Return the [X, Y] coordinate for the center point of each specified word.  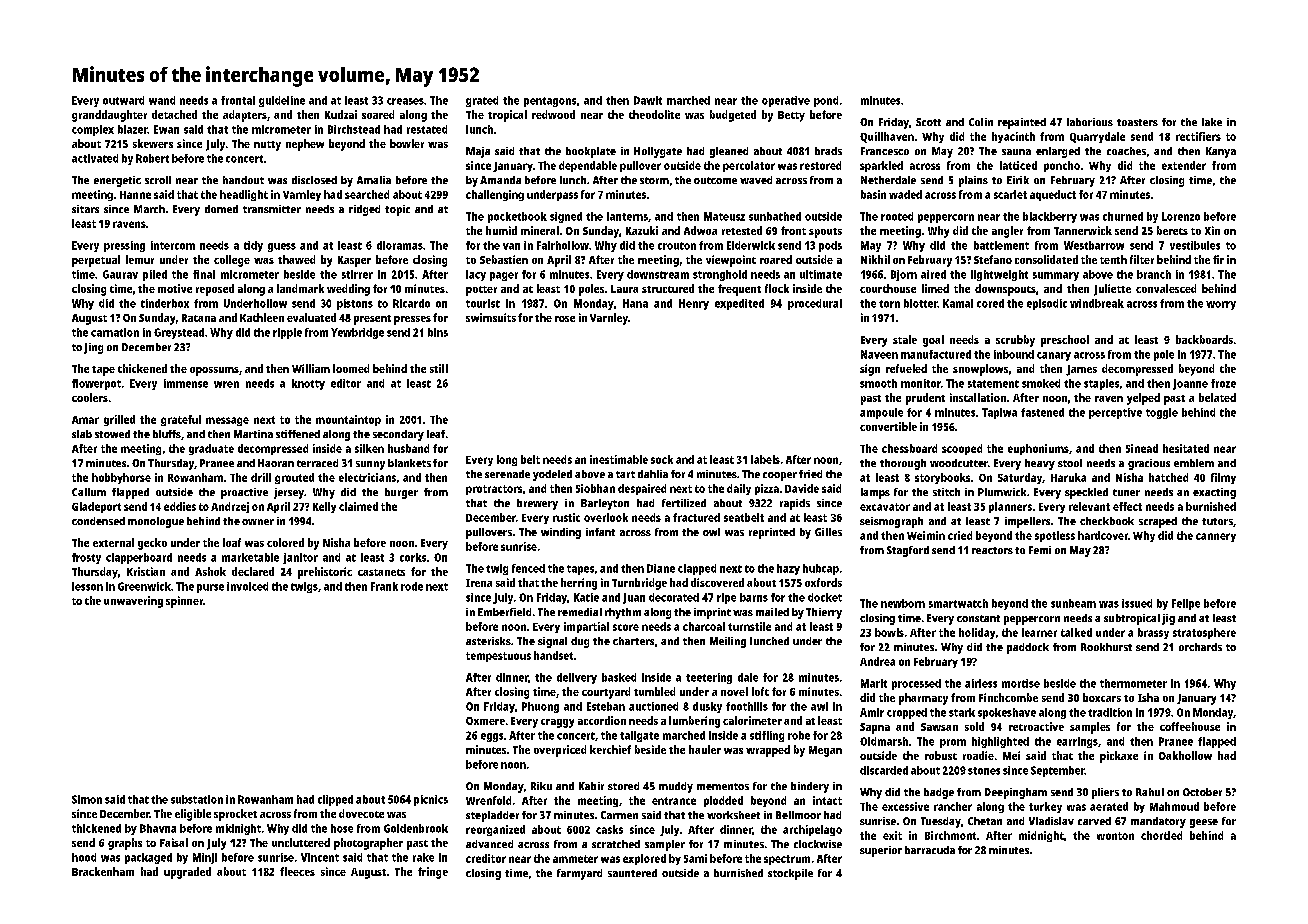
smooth [878, 383]
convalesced [1166, 288]
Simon [87, 799]
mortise [1021, 683]
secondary [398, 435]
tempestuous [498, 657]
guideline [282, 101]
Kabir [591, 786]
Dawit [648, 100]
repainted [1022, 123]
